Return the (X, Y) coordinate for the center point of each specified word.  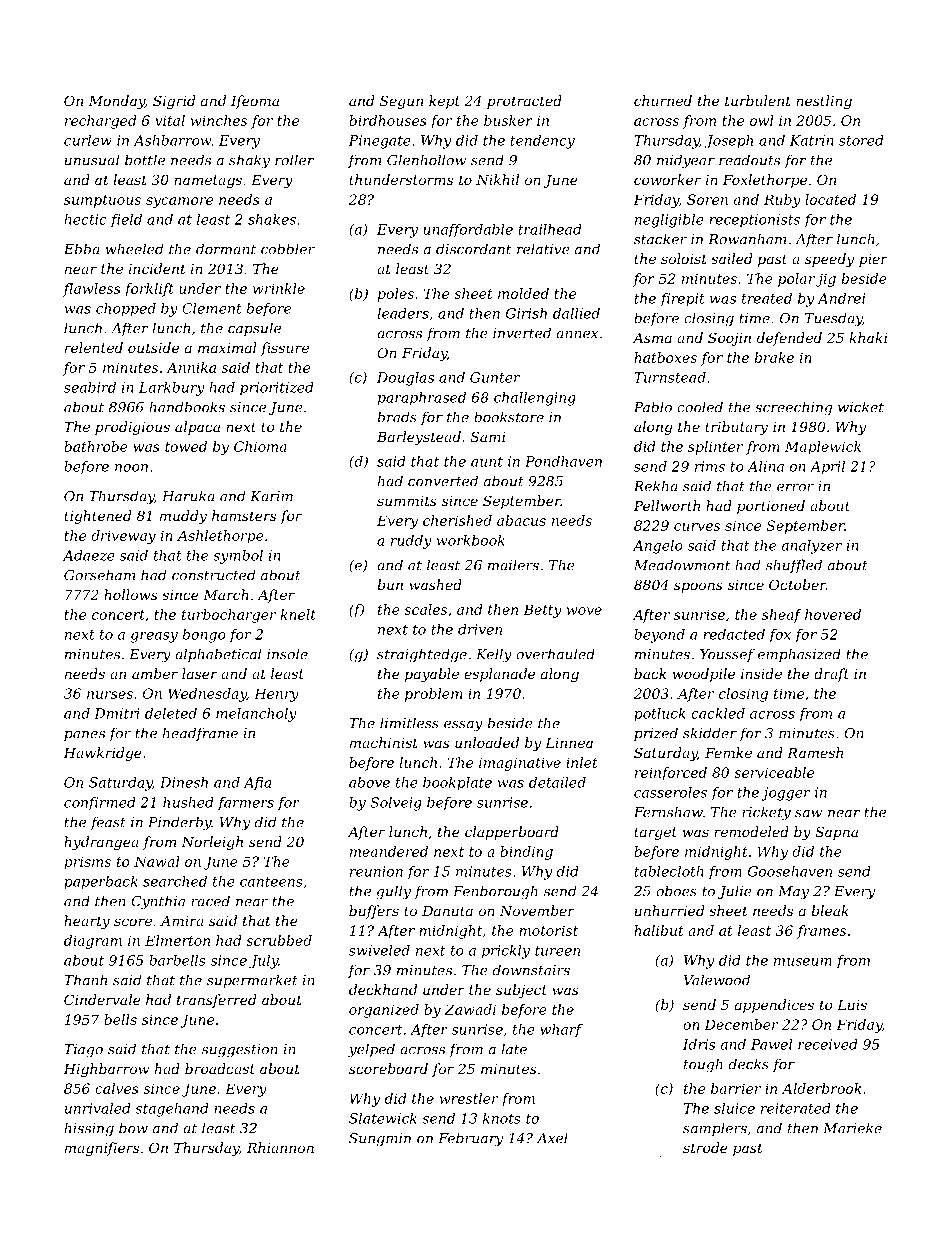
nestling (824, 102)
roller (294, 160)
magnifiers (102, 1149)
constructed (213, 575)
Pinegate (380, 142)
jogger (786, 794)
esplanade (499, 675)
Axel (552, 1138)
